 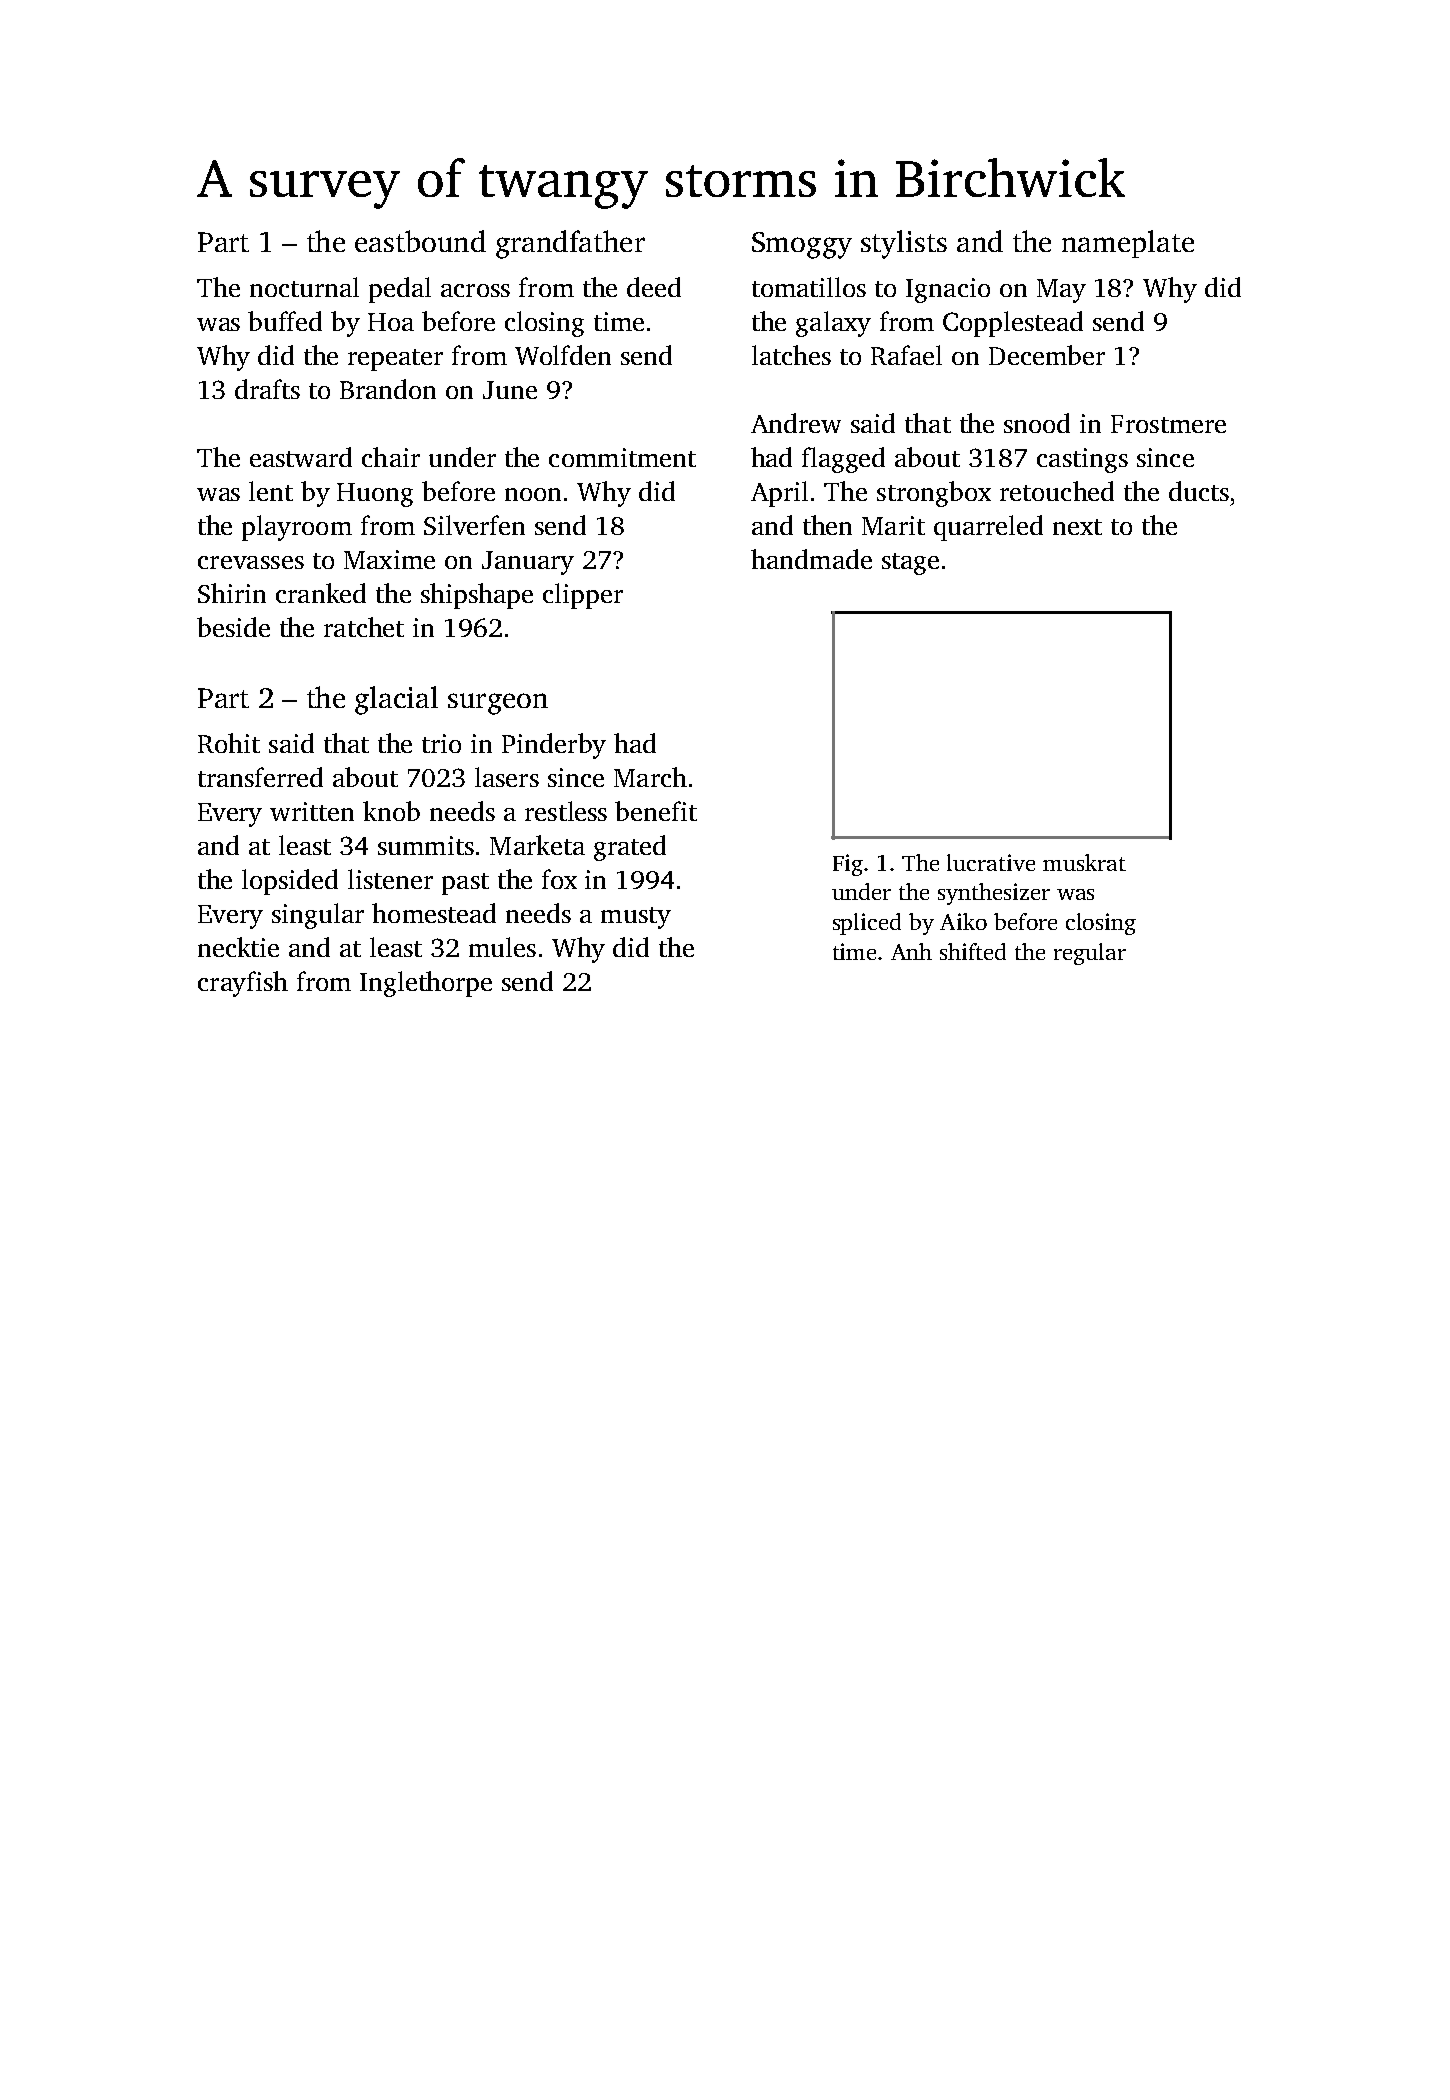 What do you see at coordinates (973, 951) in the screenshot?
I see `shifted` at bounding box center [973, 951].
